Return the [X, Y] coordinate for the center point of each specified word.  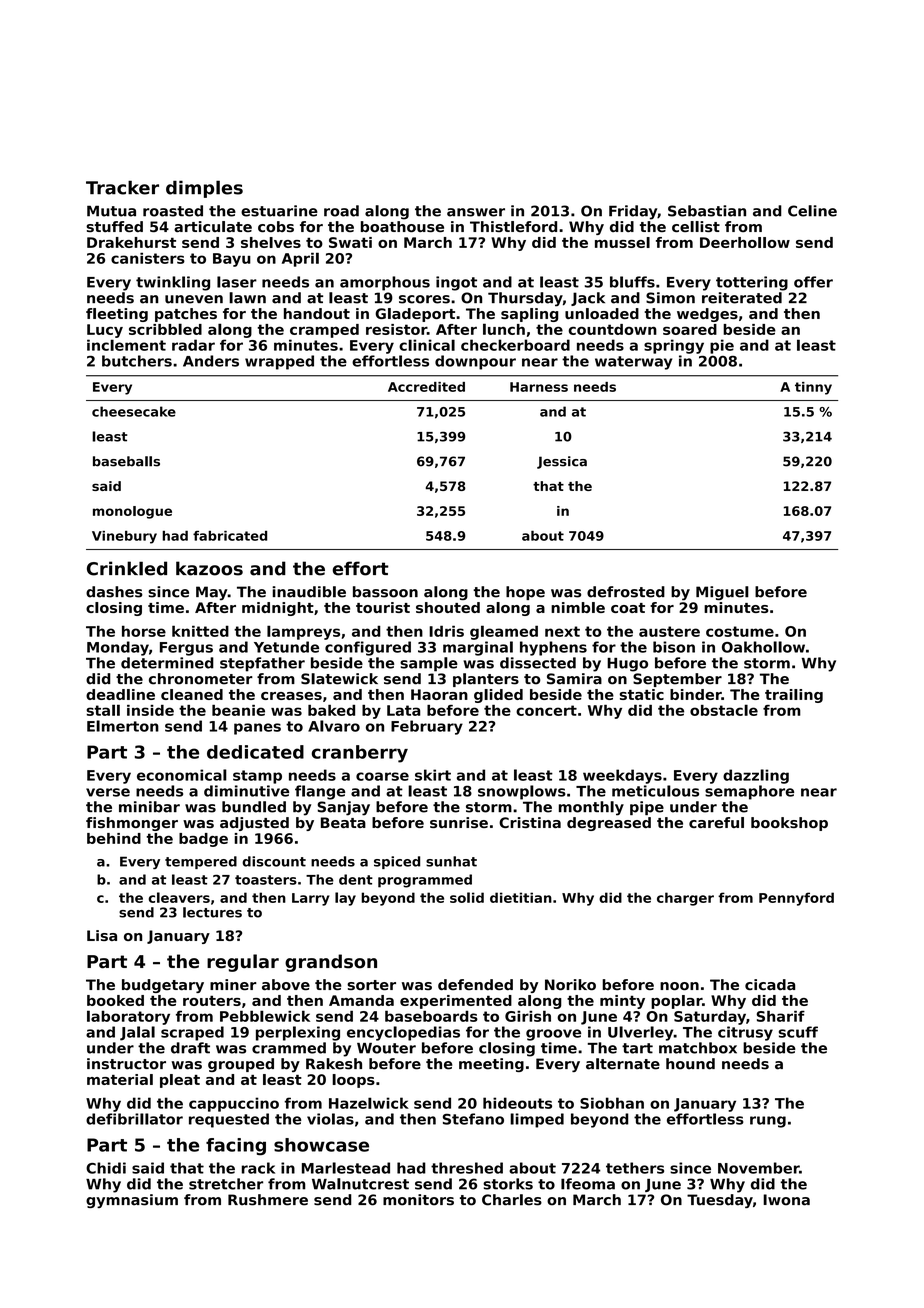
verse [108, 792]
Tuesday [720, 1201]
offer [813, 282]
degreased [609, 824]
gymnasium [132, 1201]
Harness [539, 387]
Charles [512, 1200]
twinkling [173, 283]
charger [685, 899]
